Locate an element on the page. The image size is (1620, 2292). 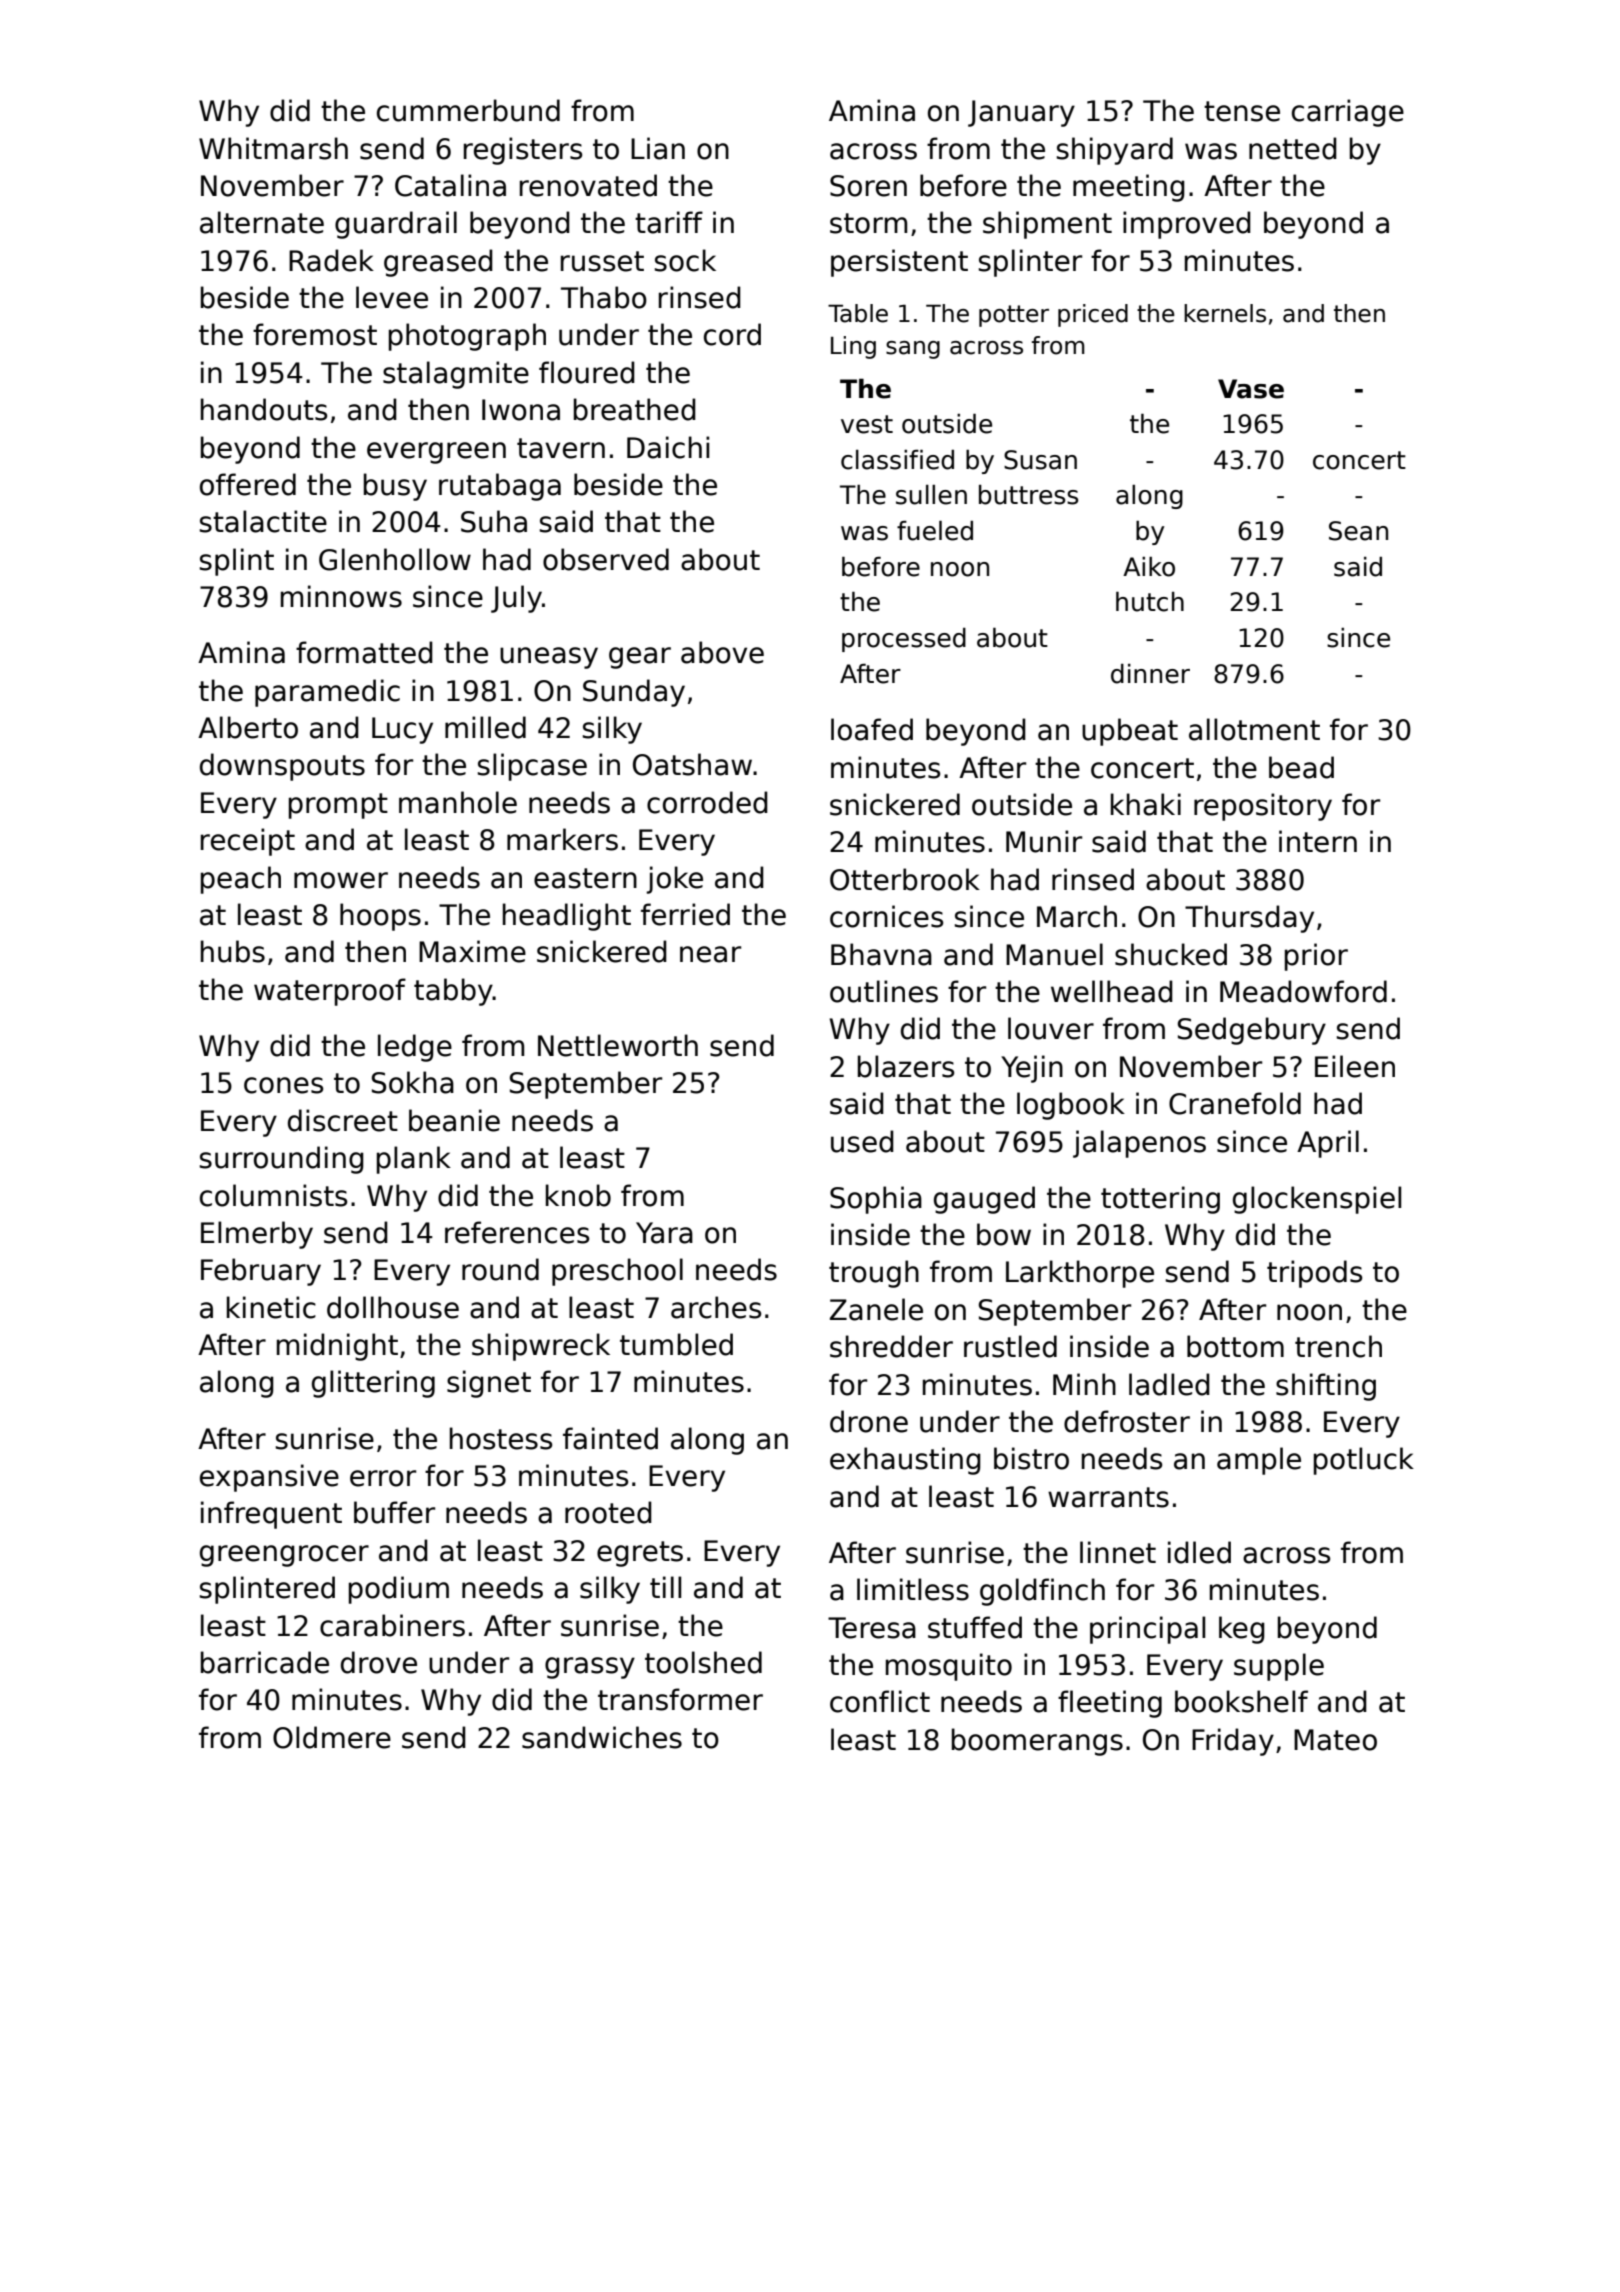
storm is located at coordinates (868, 223).
